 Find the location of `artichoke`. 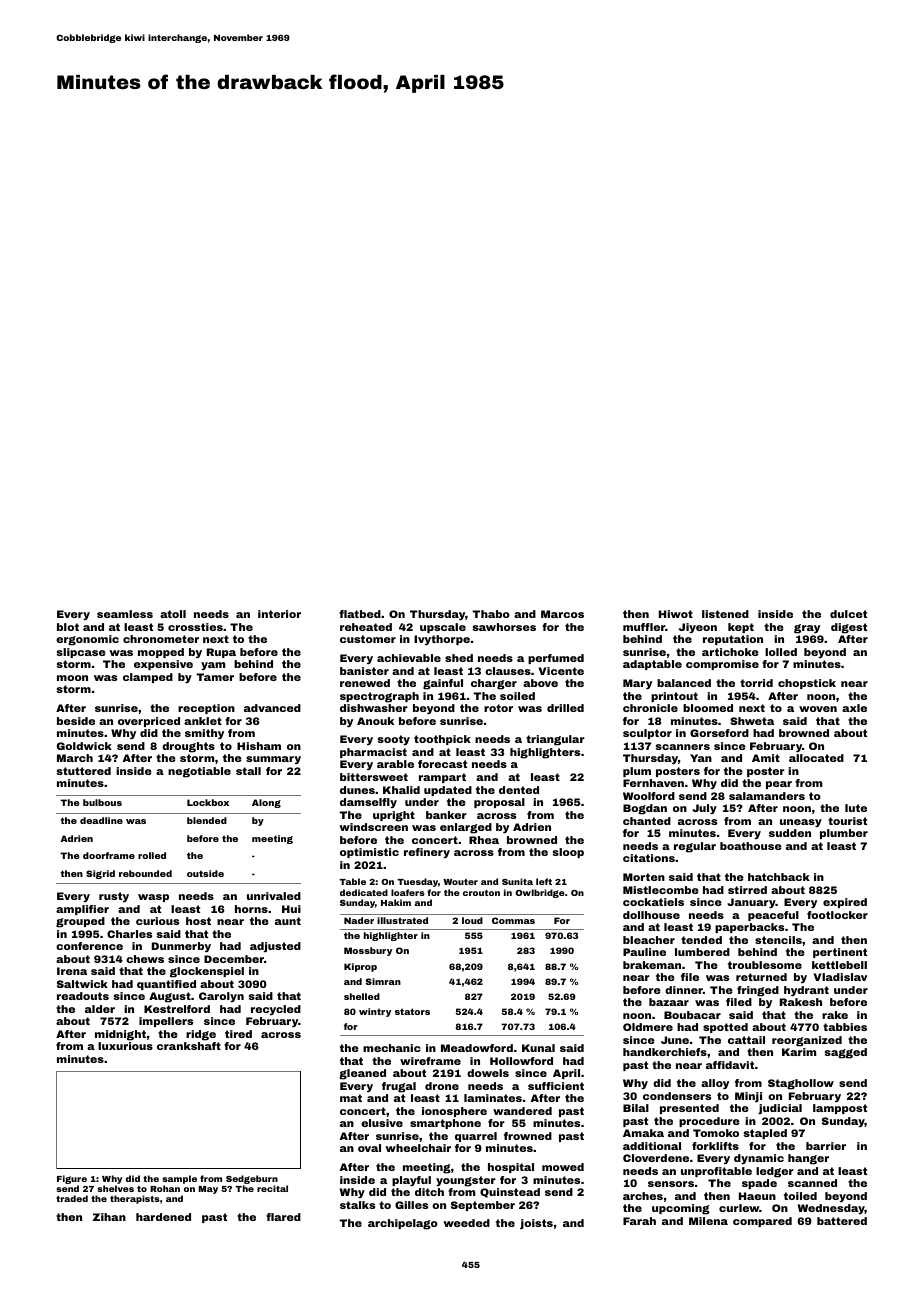

artichoke is located at coordinates (730, 652).
